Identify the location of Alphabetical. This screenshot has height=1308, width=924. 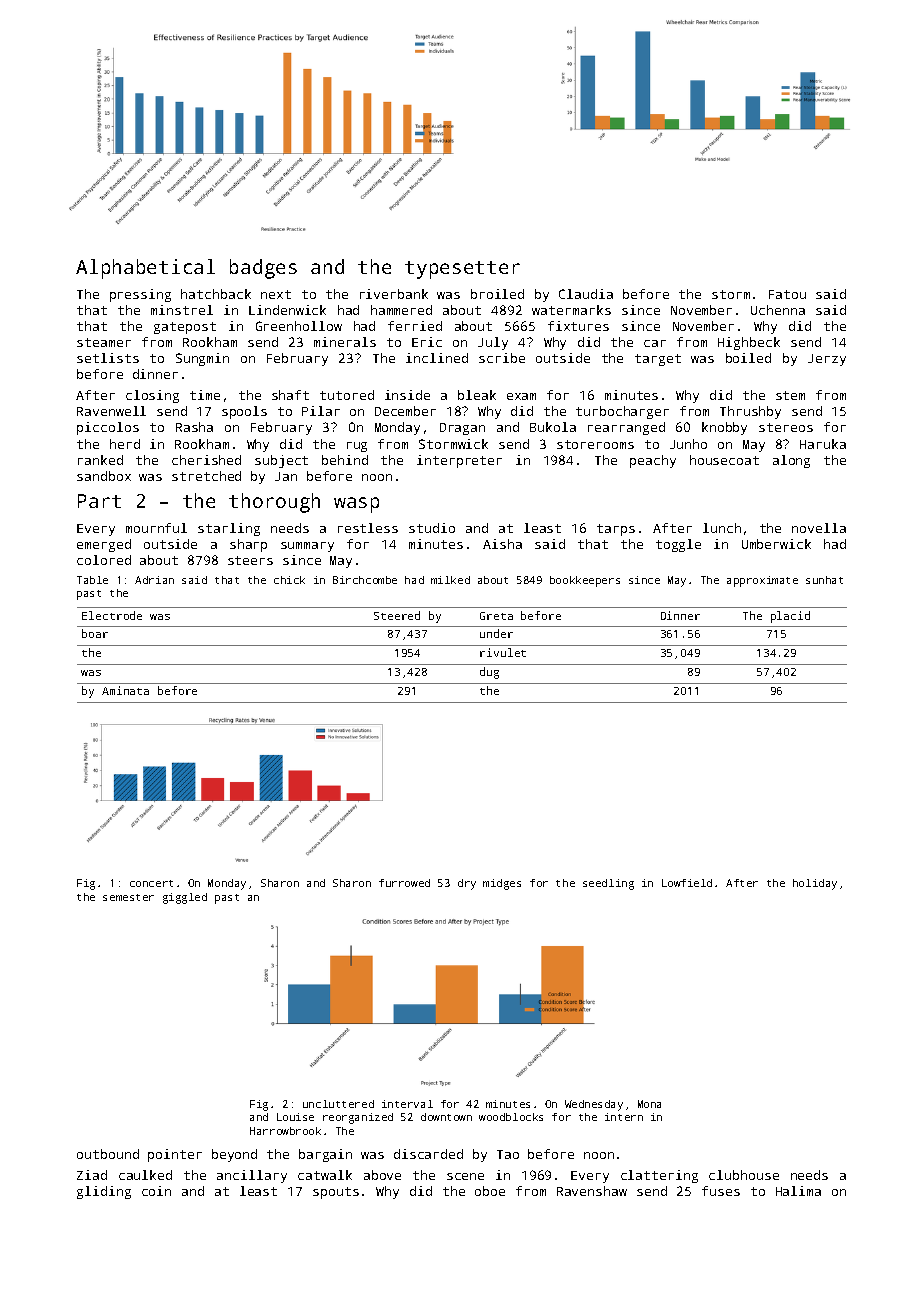
(145, 269).
